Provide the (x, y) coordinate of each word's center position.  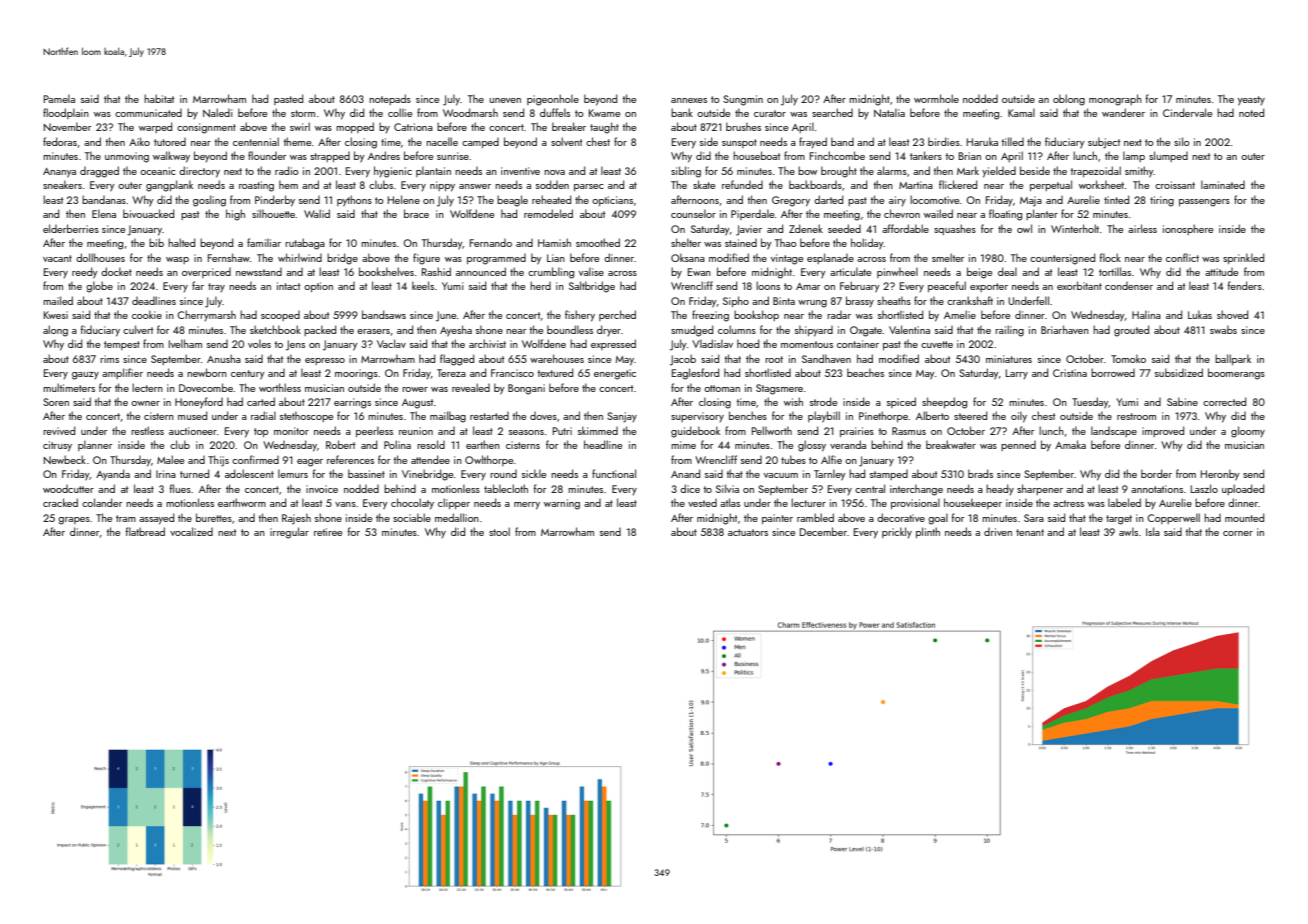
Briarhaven (1065, 329)
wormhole (936, 98)
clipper (454, 503)
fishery (580, 316)
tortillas (1115, 271)
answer (475, 186)
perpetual (1051, 185)
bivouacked (148, 213)
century (248, 375)
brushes (743, 126)
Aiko (139, 141)
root (774, 359)
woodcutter (68, 489)
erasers (373, 331)
